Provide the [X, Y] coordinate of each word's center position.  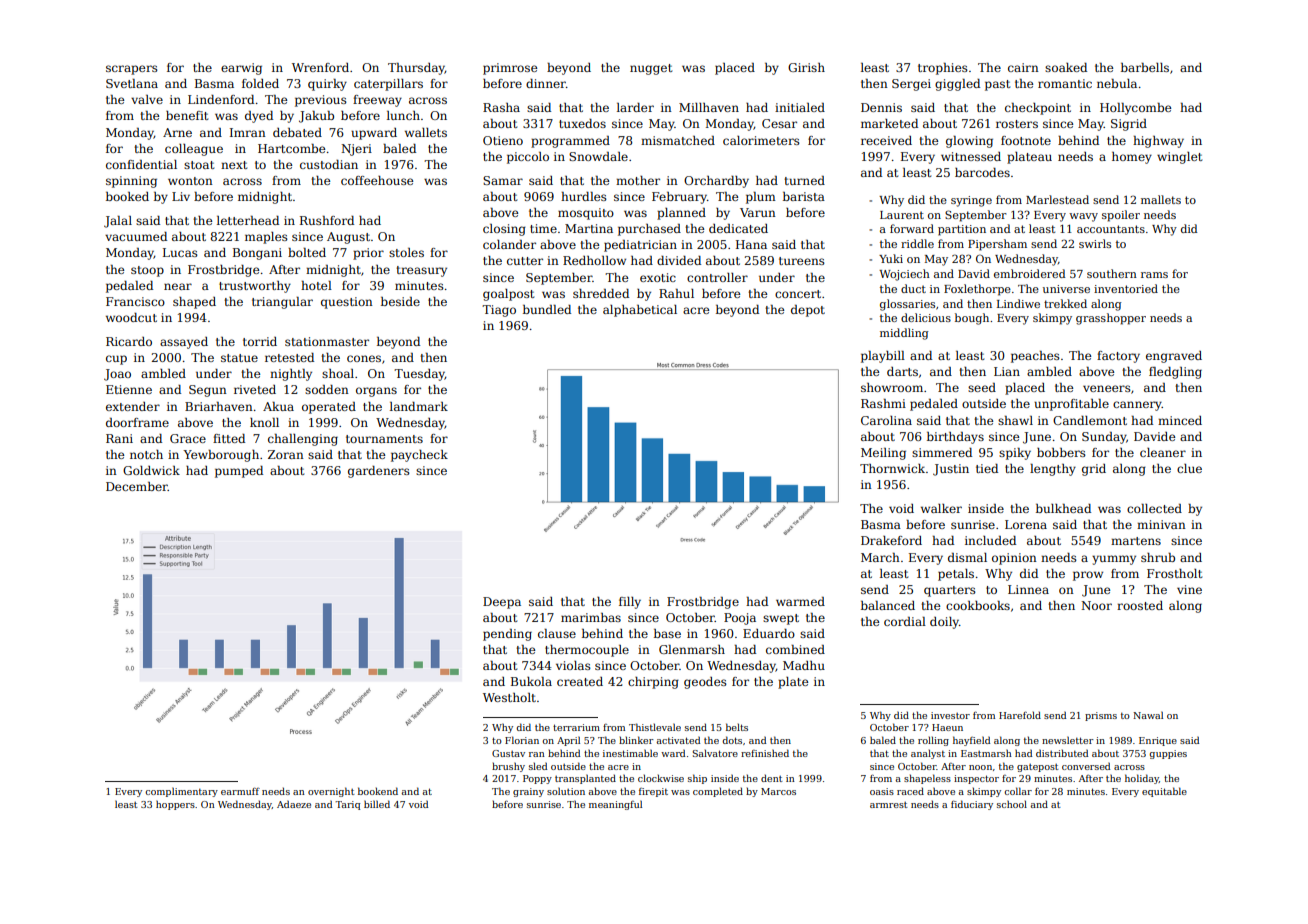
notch [146, 454]
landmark [419, 406]
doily [944, 623]
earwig [241, 69]
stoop [147, 271]
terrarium [576, 727]
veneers [1107, 388]
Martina [589, 228]
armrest [889, 805]
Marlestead [1057, 199]
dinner [546, 83]
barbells [1145, 67]
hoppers [175, 805]
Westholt [509, 697]
